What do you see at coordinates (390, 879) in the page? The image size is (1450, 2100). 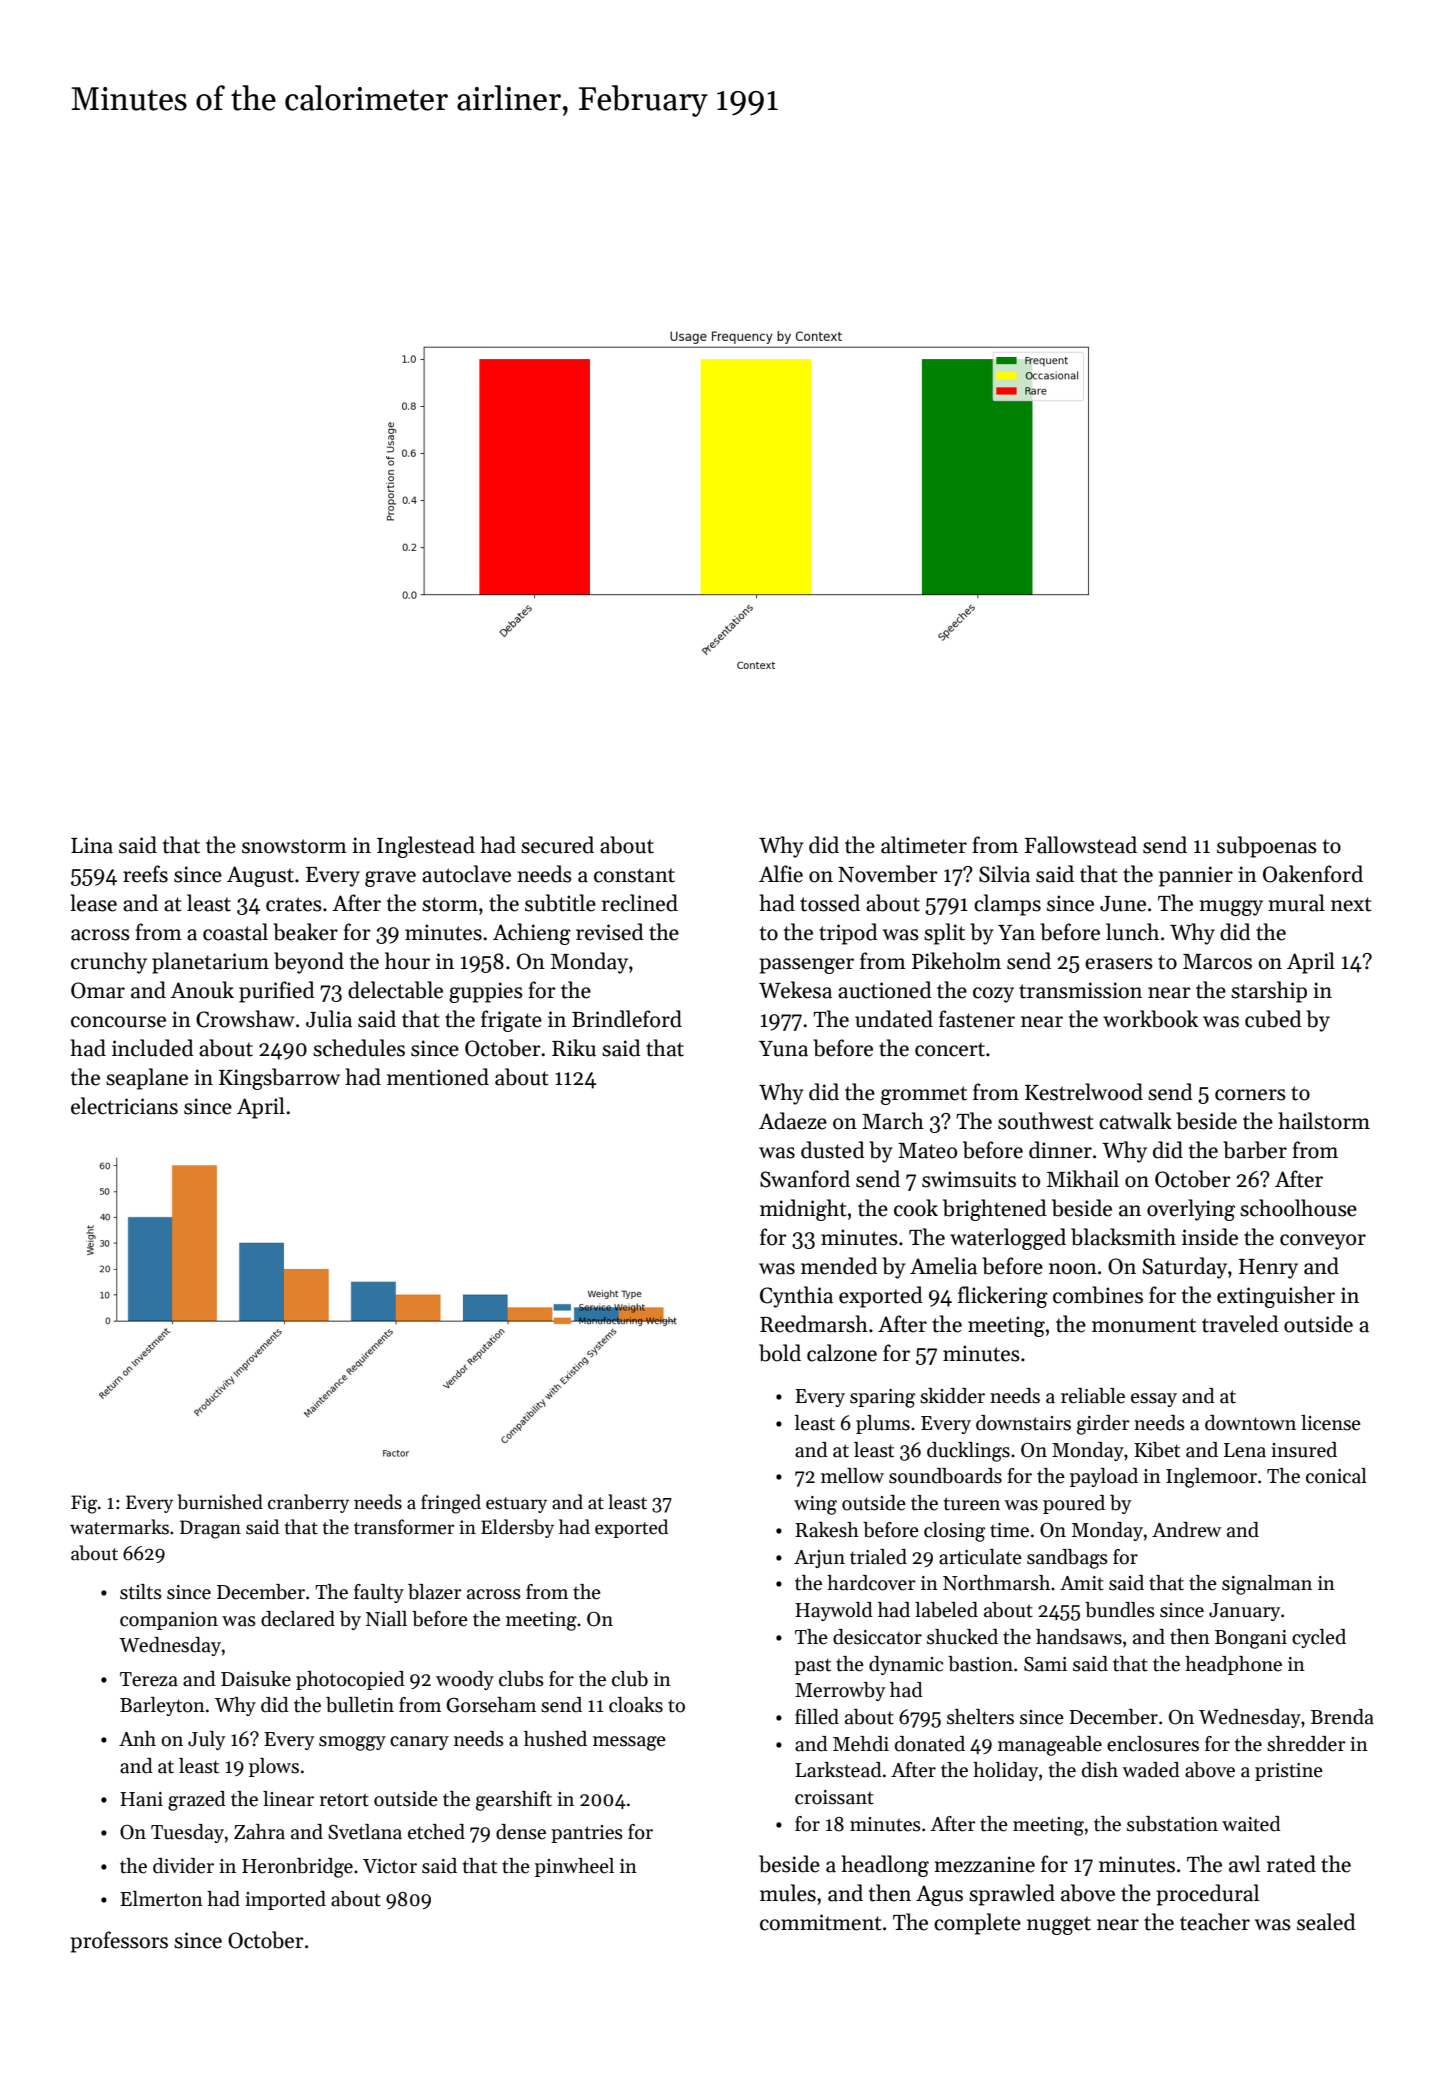 I see `grave` at bounding box center [390, 879].
